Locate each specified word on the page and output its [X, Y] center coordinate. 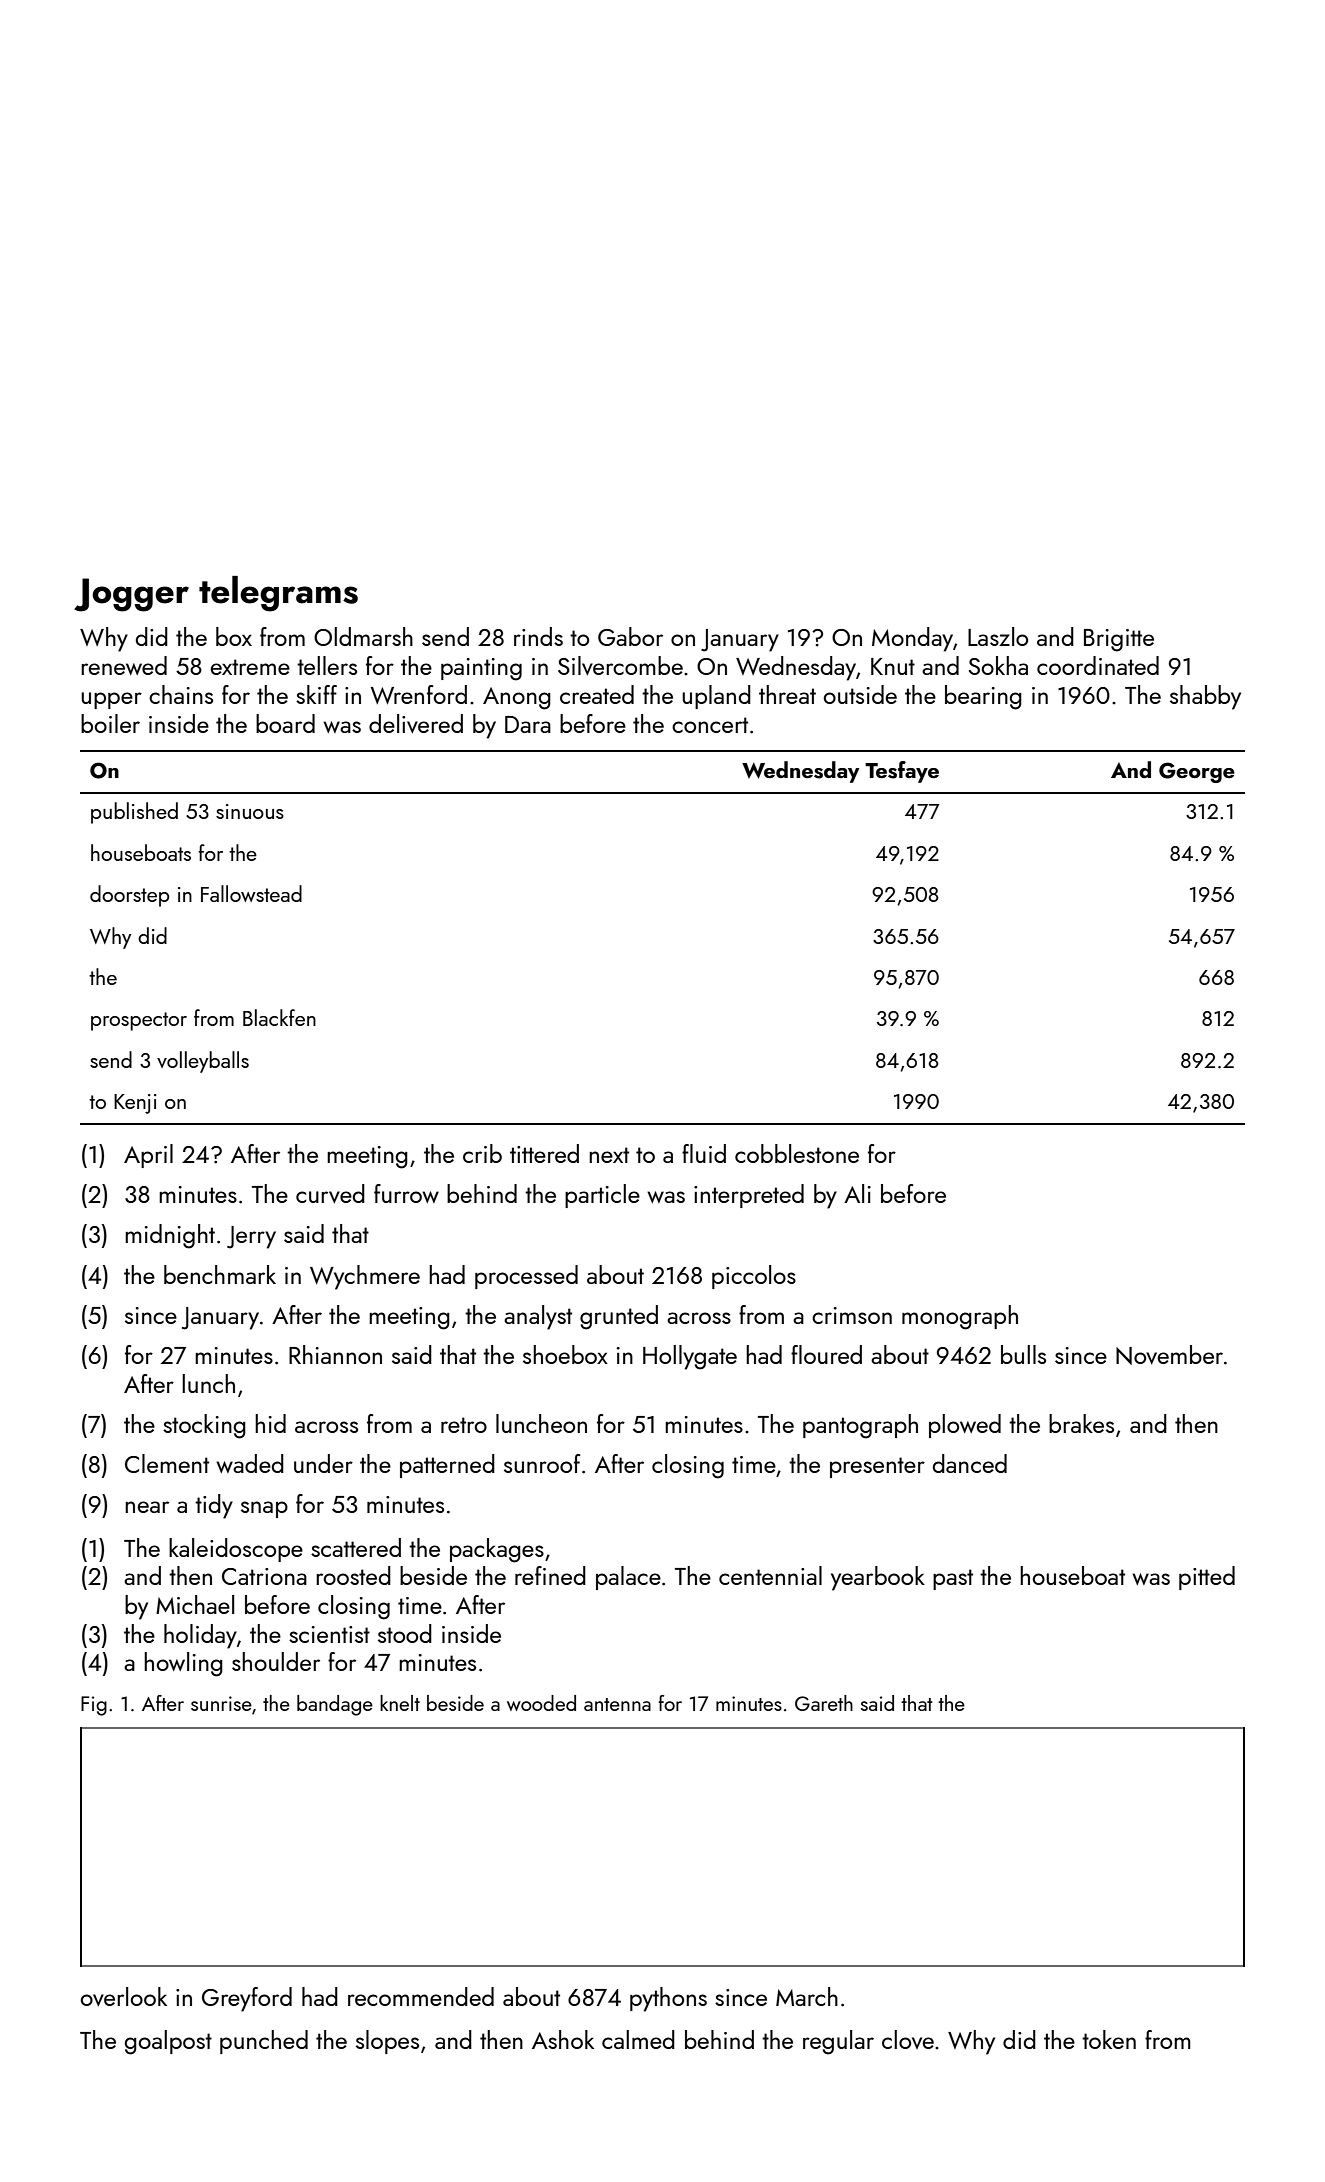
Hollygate [690, 1357]
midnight [170, 1236]
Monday [912, 639]
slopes [387, 2042]
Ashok [563, 2039]
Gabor [630, 636]
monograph [960, 1317]
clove [908, 2039]
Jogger [131, 595]
